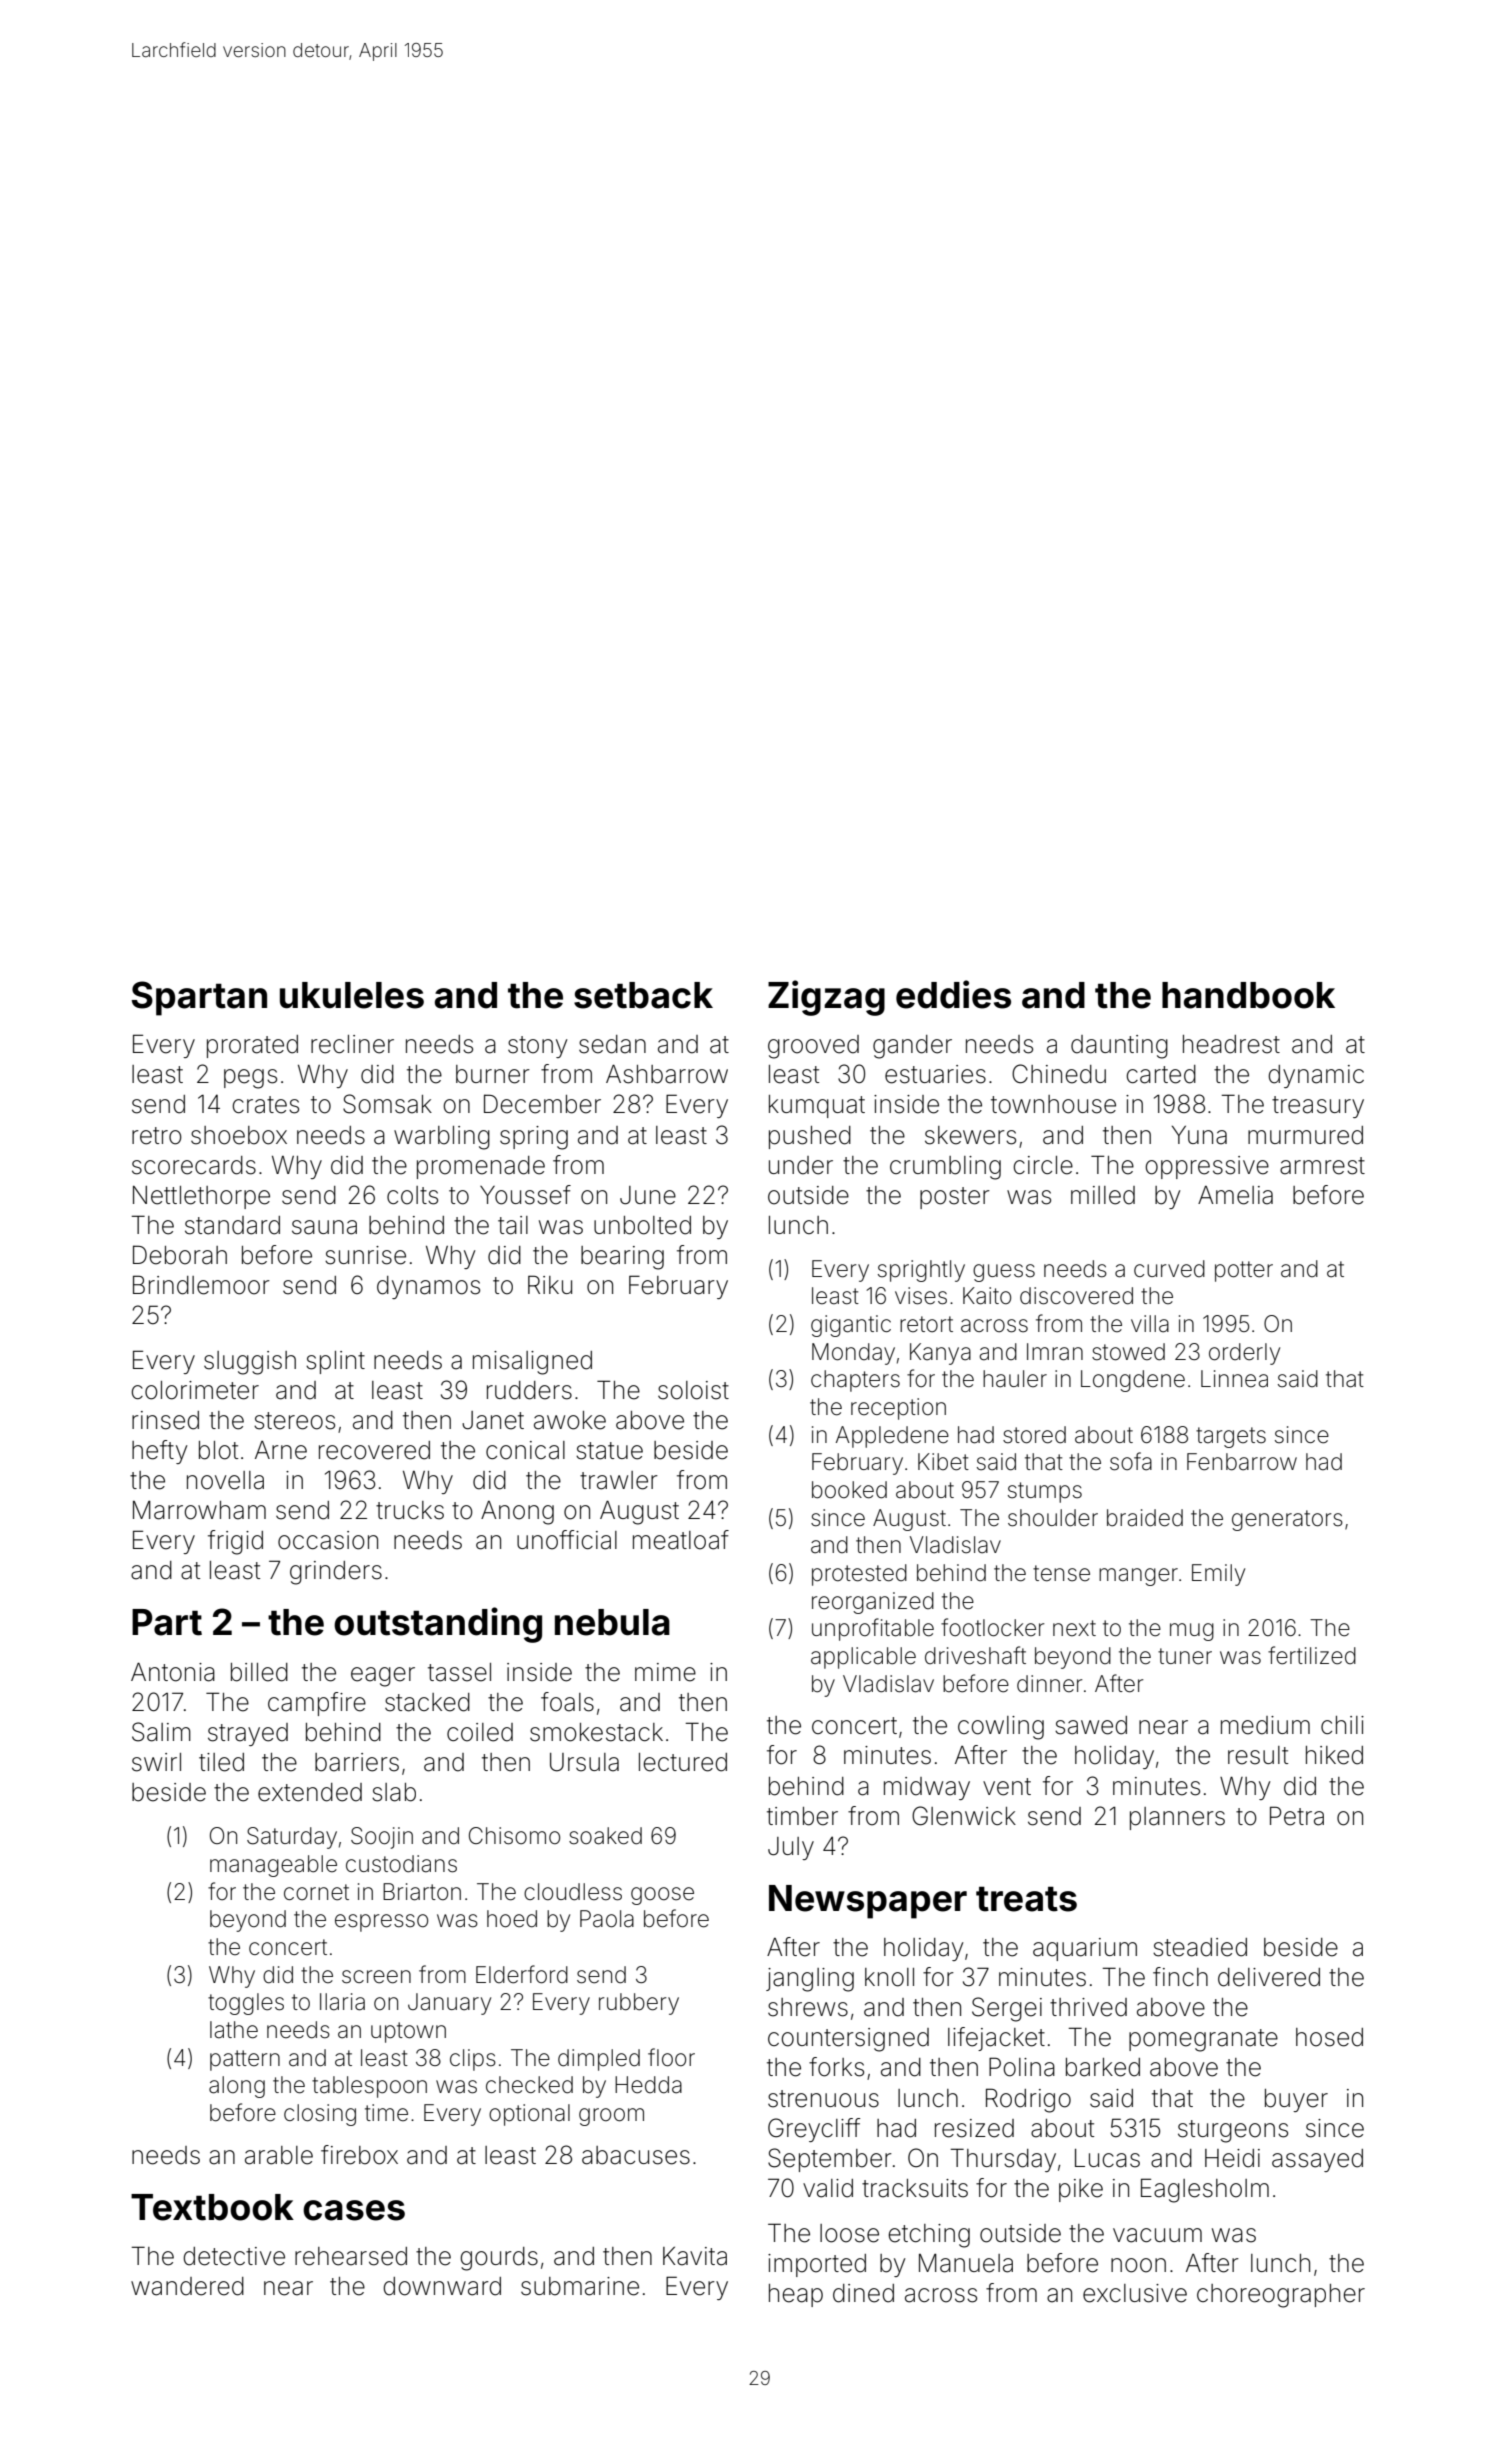 The width and height of the document is (1496, 2464). What do you see at coordinates (376, 1977) in the document?
I see `screen` at bounding box center [376, 1977].
